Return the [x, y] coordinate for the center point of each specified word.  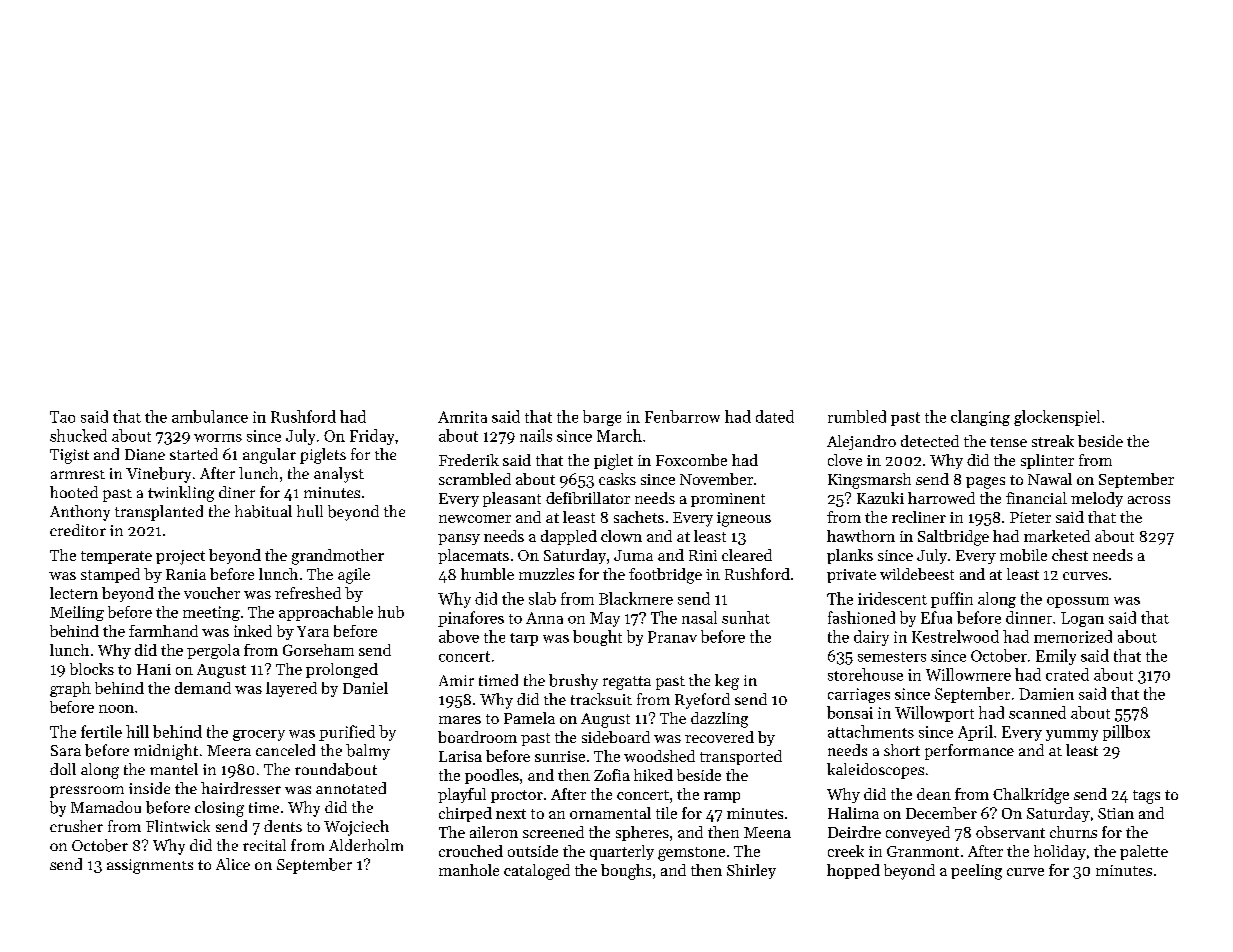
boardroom [477, 737]
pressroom [87, 792]
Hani [154, 669]
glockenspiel [1057, 418]
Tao [62, 417]
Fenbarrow [682, 416]
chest [1070, 555]
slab [542, 598]
